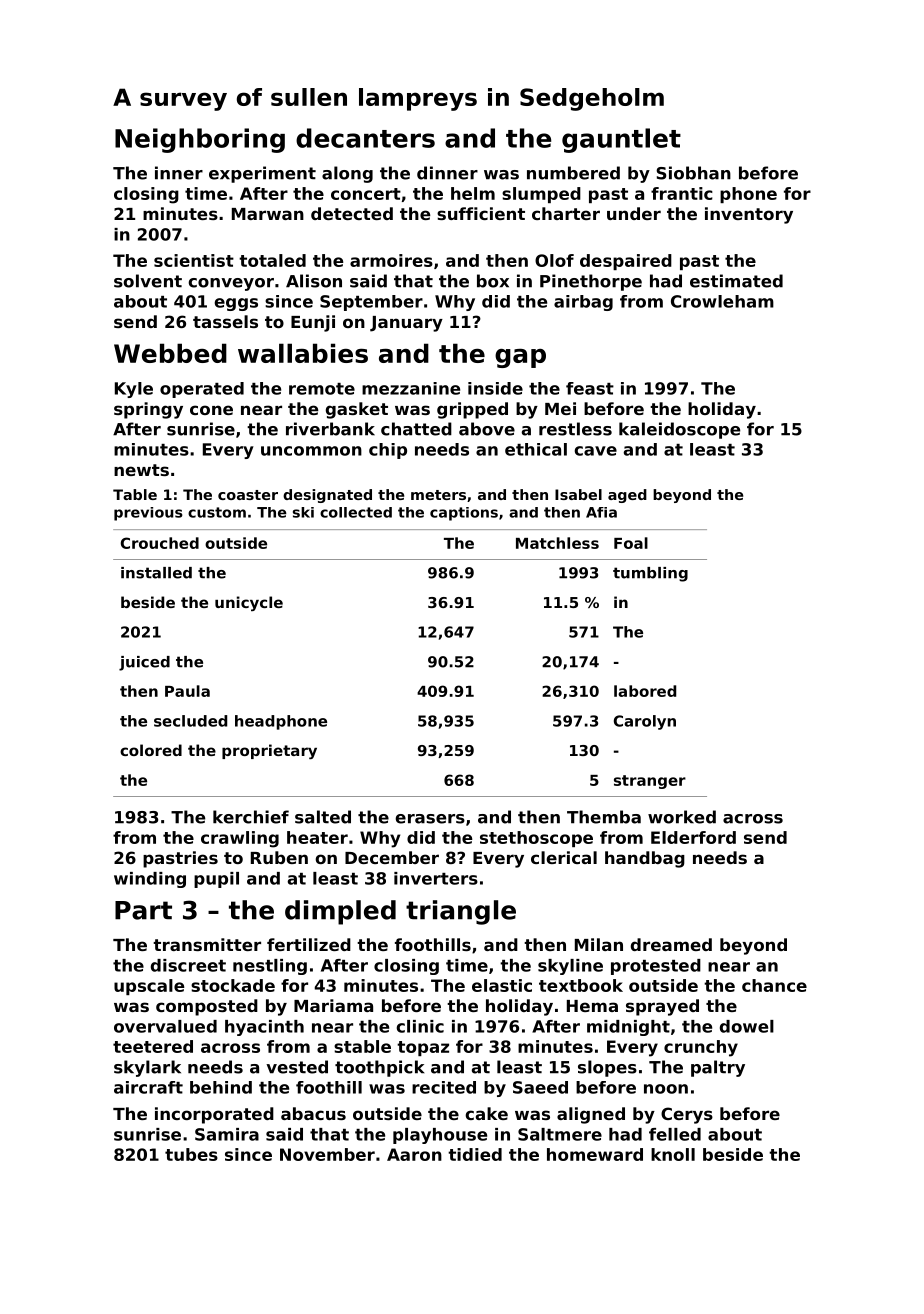  Describe the element at coordinates (650, 574) in the screenshot. I see `tumbling` at that location.
